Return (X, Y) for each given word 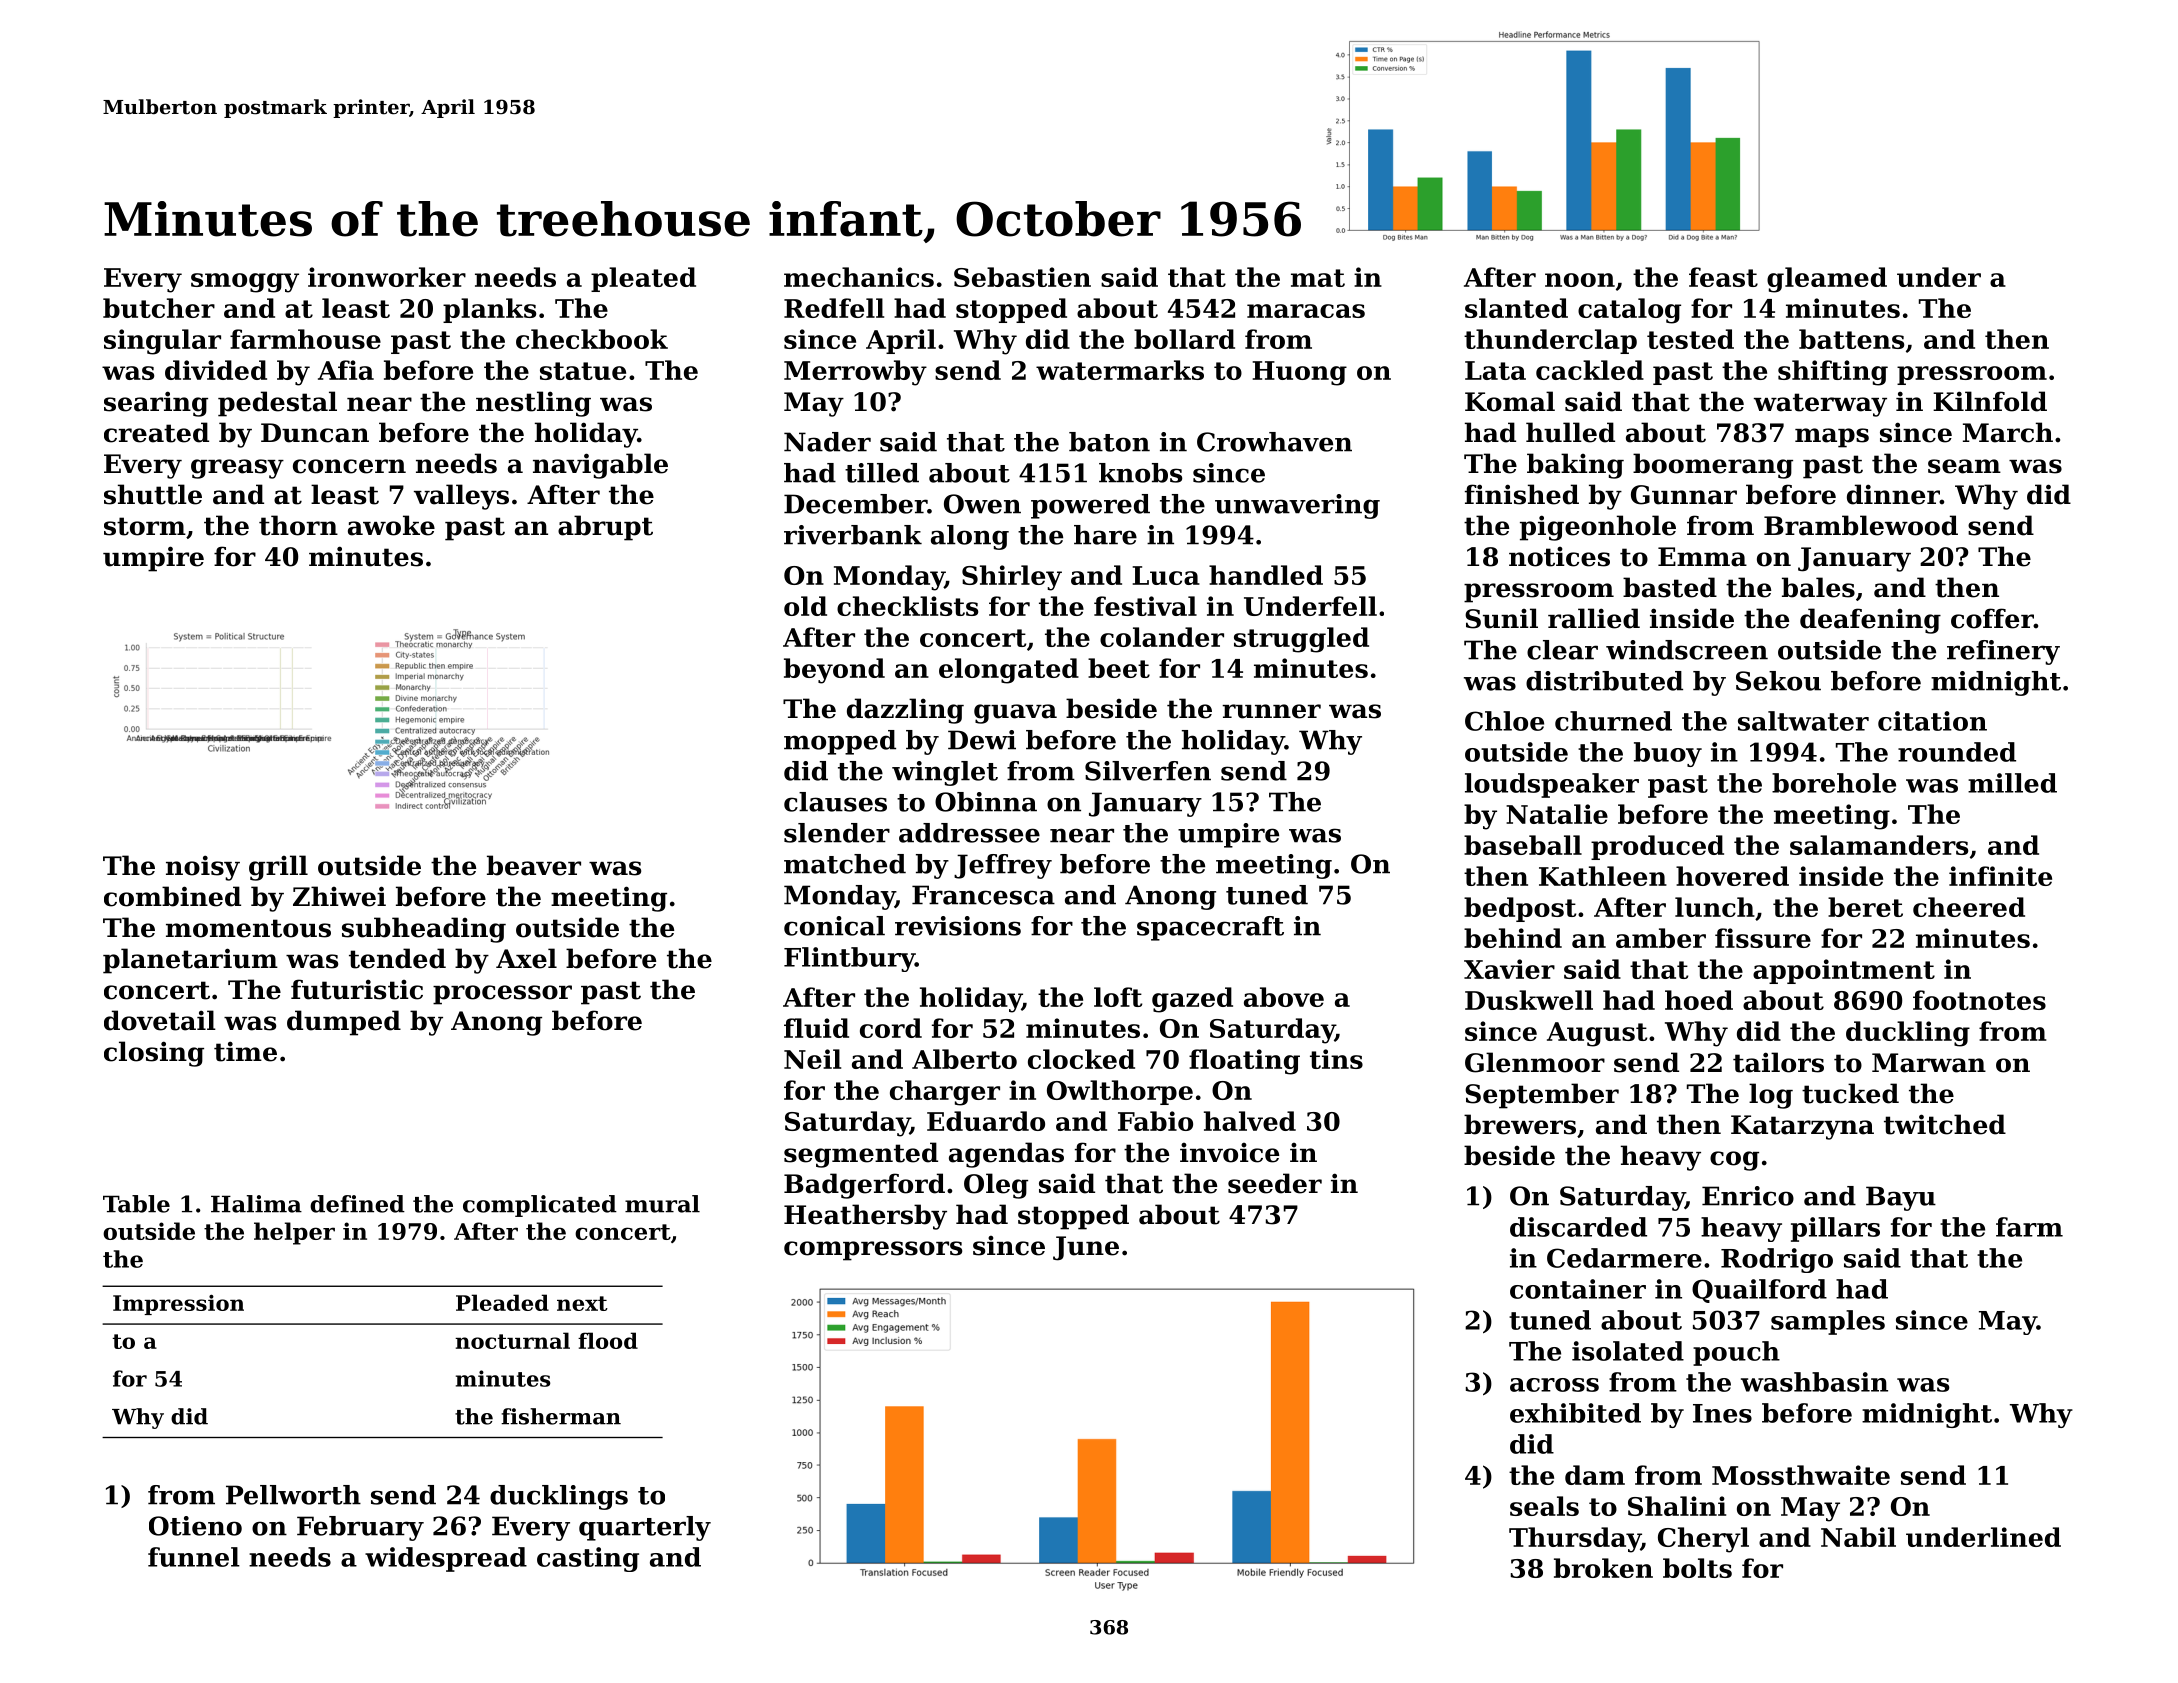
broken (1603, 1568)
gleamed (1827, 280)
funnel (194, 1557)
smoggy (245, 283)
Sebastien (1022, 277)
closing (154, 1054)
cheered (1969, 907)
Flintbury (849, 959)
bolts (1697, 1568)
